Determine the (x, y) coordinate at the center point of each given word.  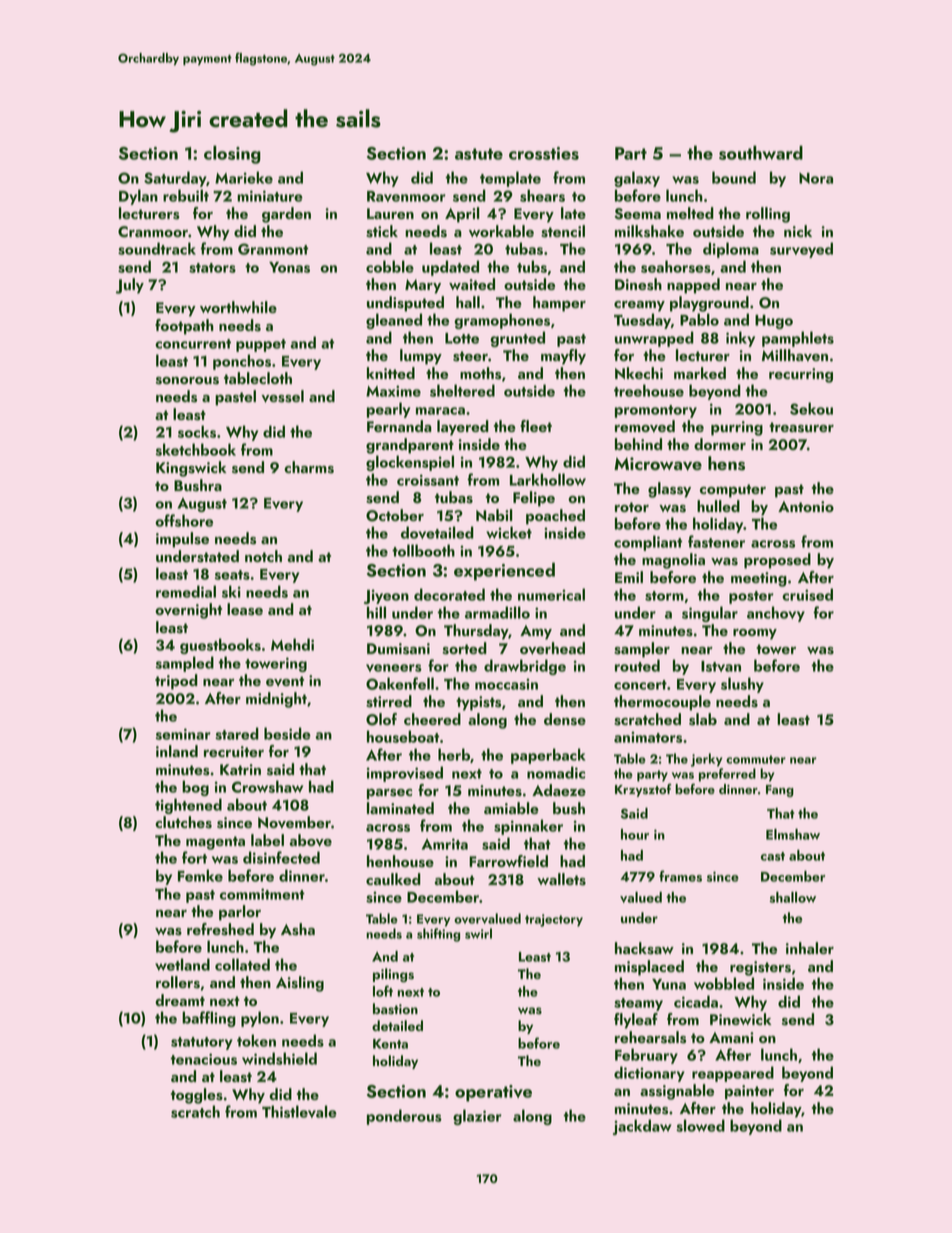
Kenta (390, 1044)
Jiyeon (386, 596)
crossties (544, 153)
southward (761, 152)
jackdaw (642, 1127)
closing (232, 154)
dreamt (180, 1000)
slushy (742, 685)
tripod (176, 682)
